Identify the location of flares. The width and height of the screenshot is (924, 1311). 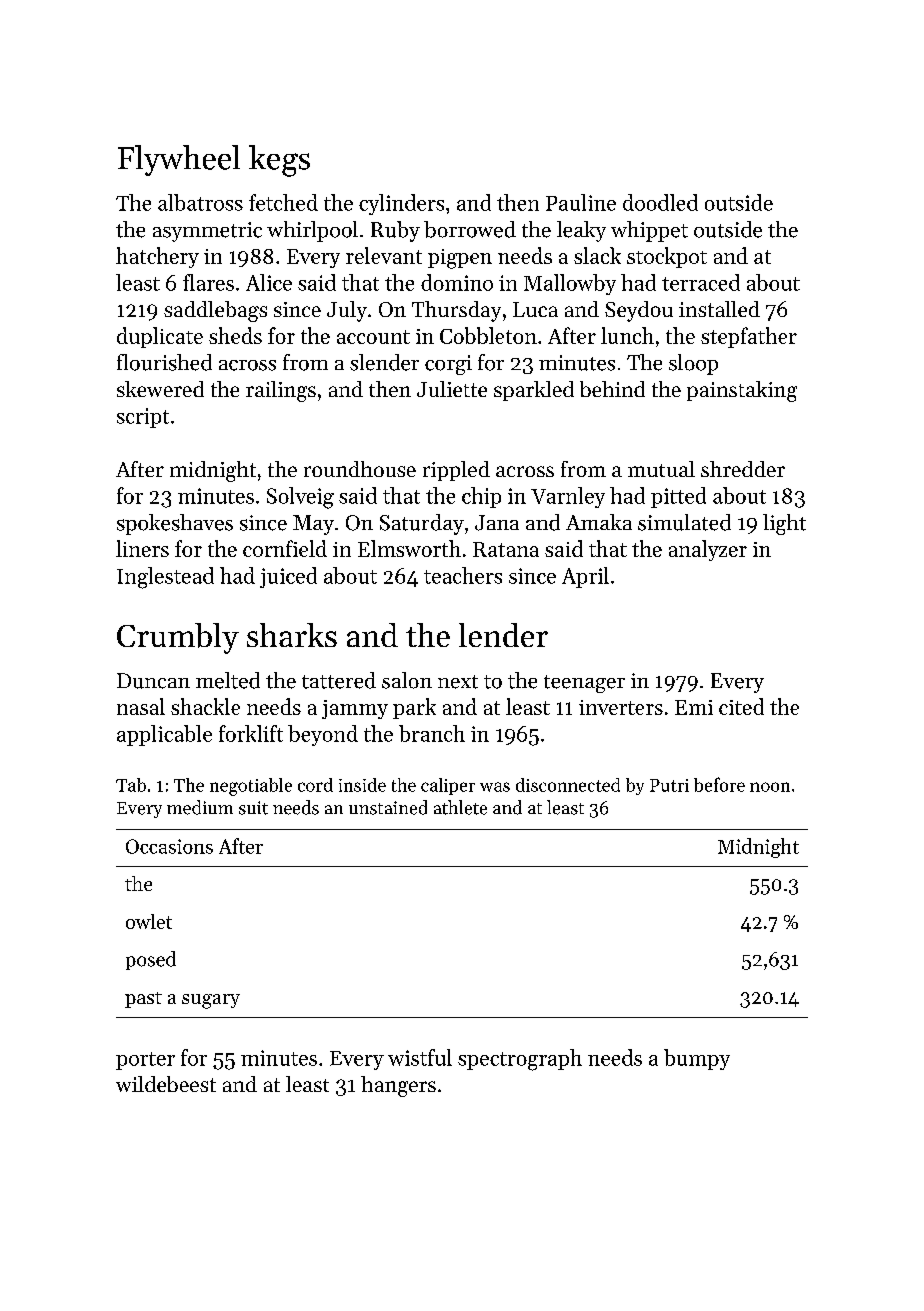
(208, 282).
